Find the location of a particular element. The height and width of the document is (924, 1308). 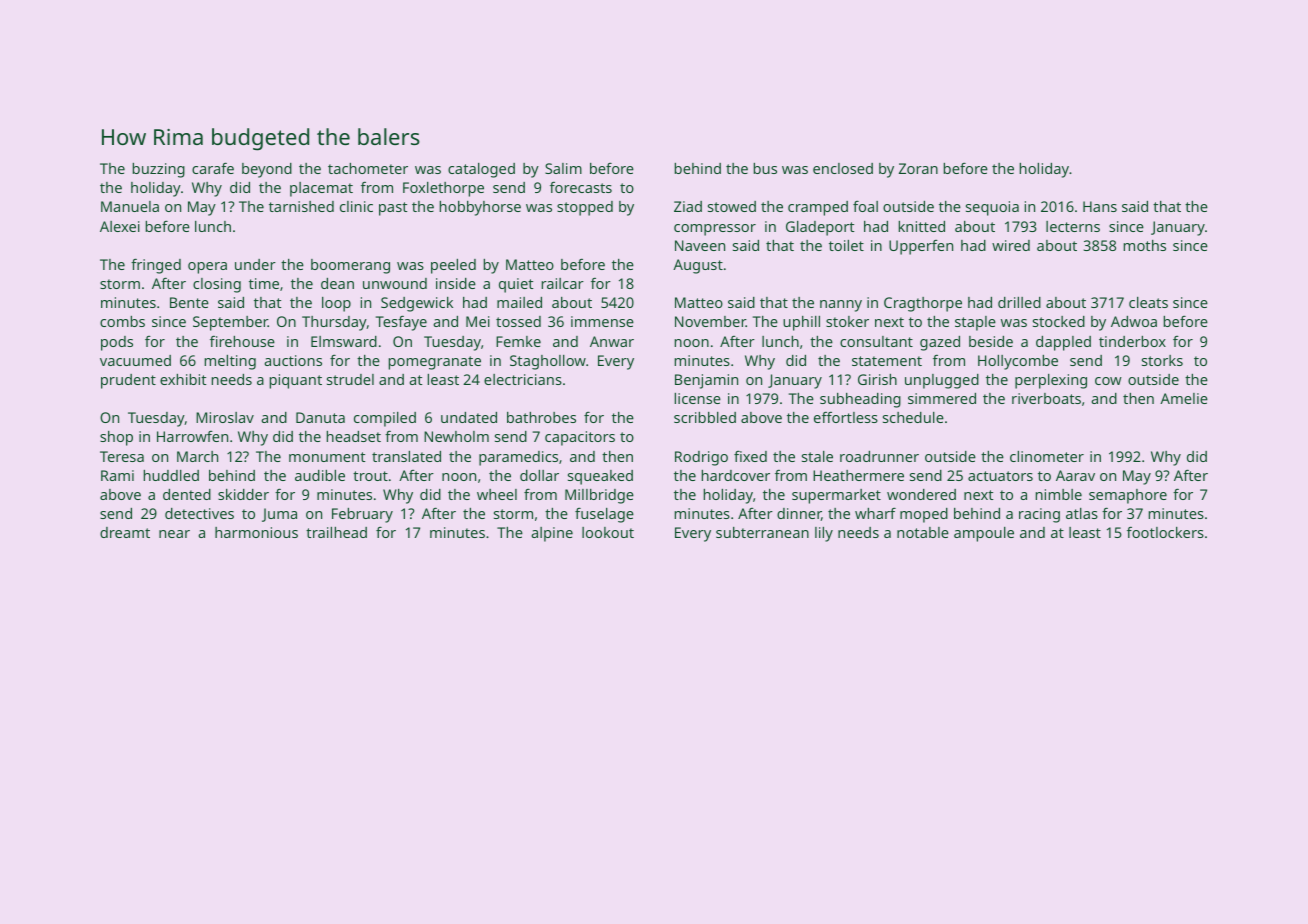

Salim is located at coordinates (563, 168).
